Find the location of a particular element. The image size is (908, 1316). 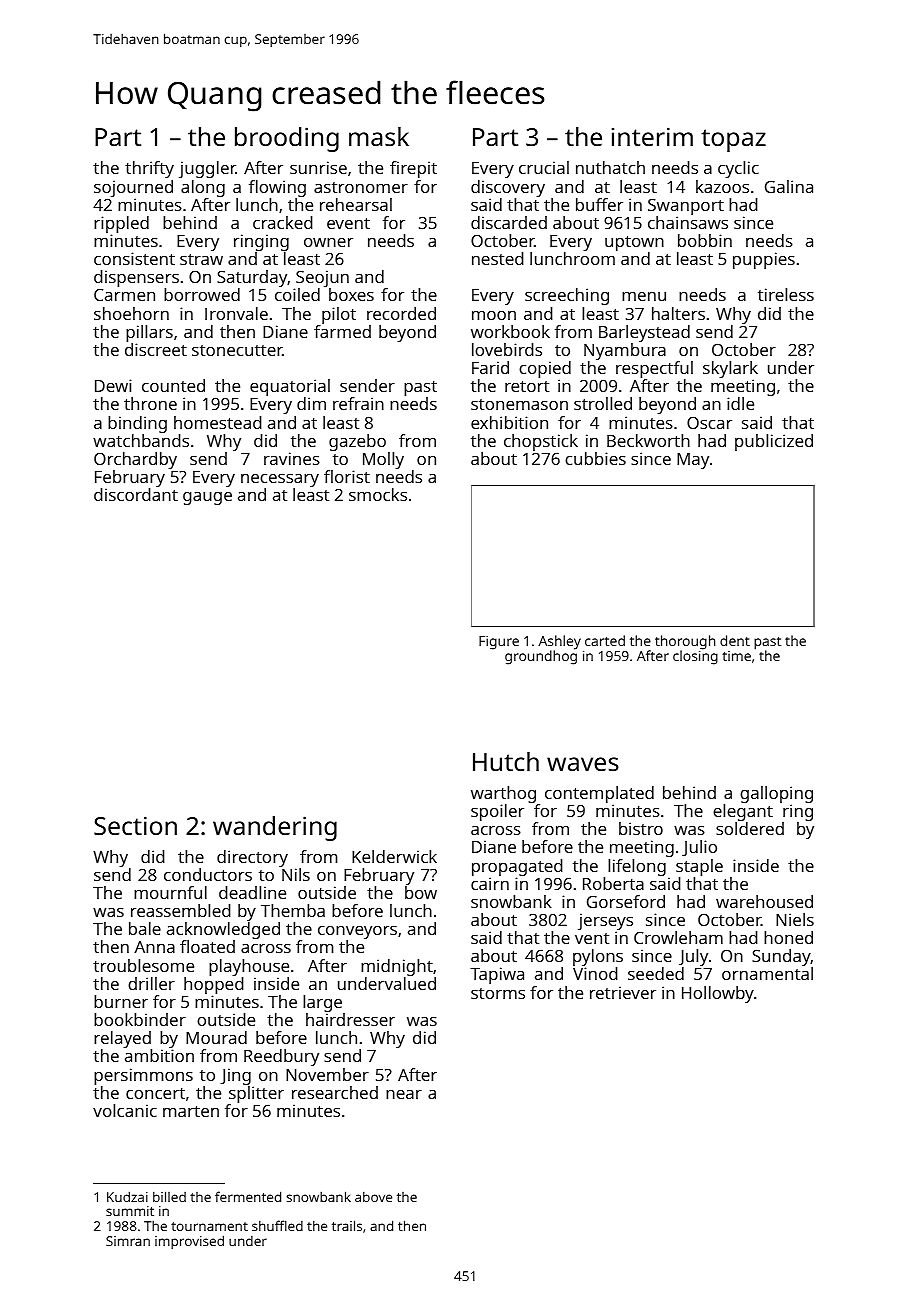

mask is located at coordinates (379, 136).
